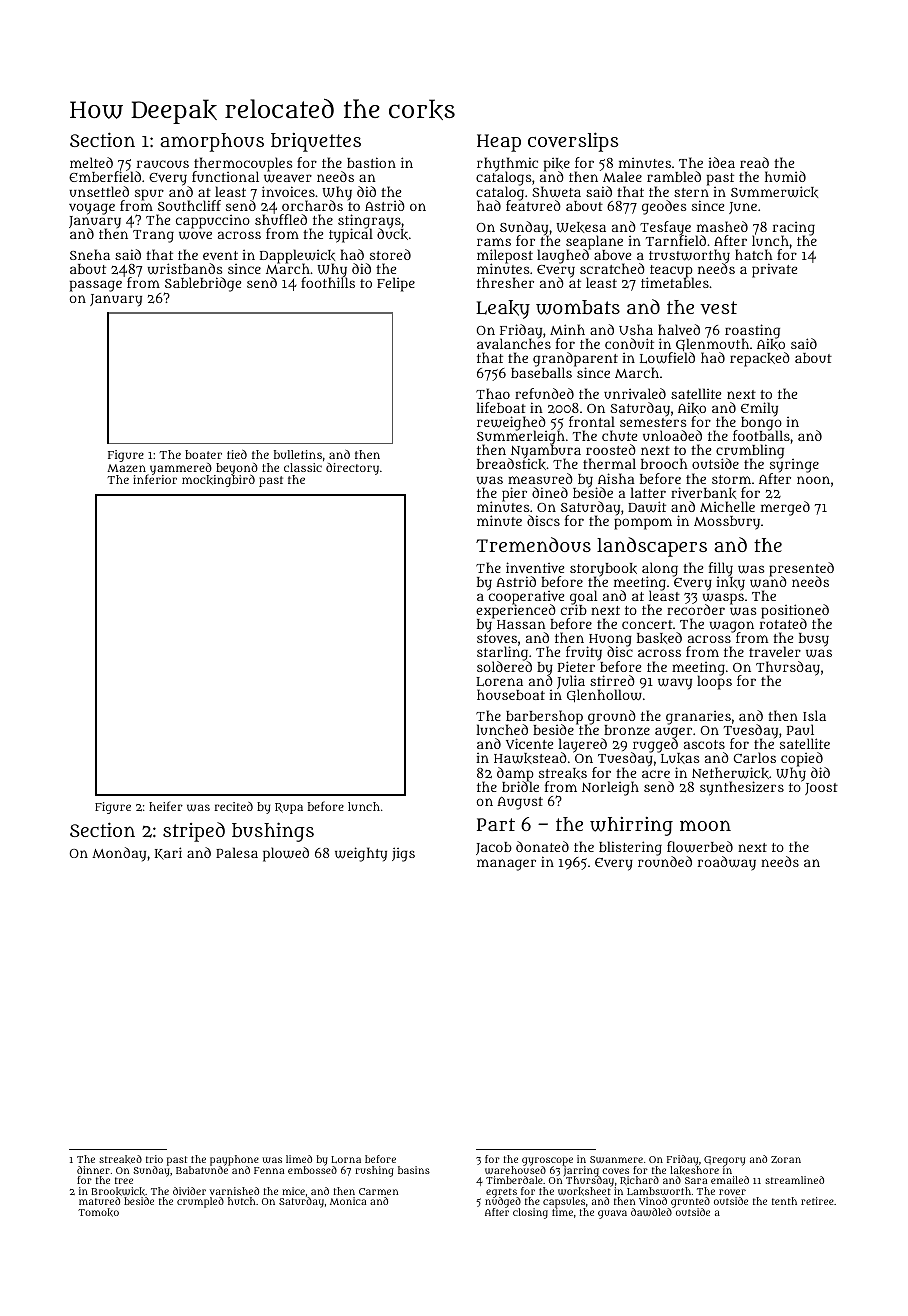 This image has width=908, height=1316. Describe the element at coordinates (785, 176) in the image. I see `humid` at that location.
